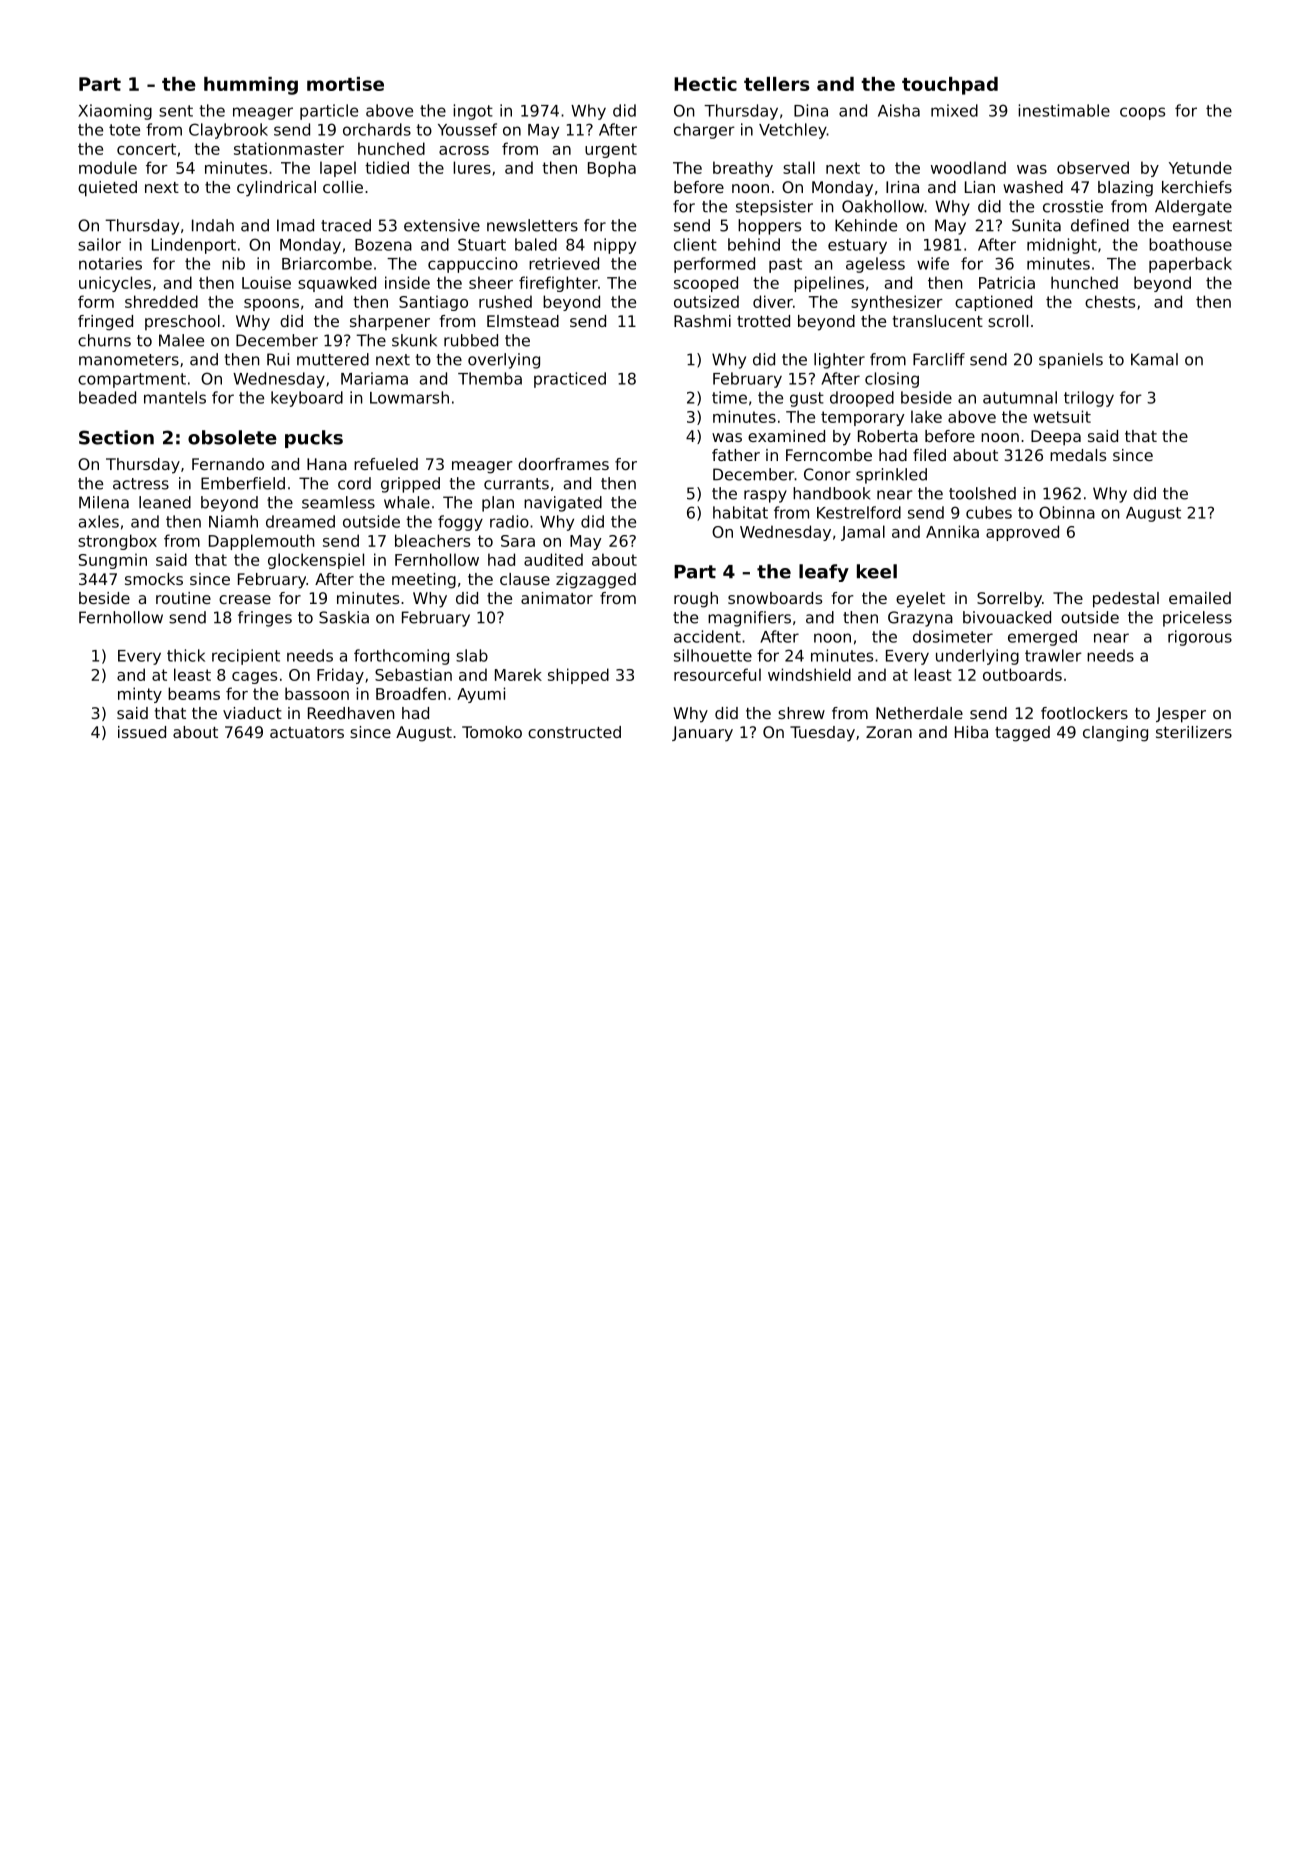  I want to click on touchpad, so click(950, 86).
